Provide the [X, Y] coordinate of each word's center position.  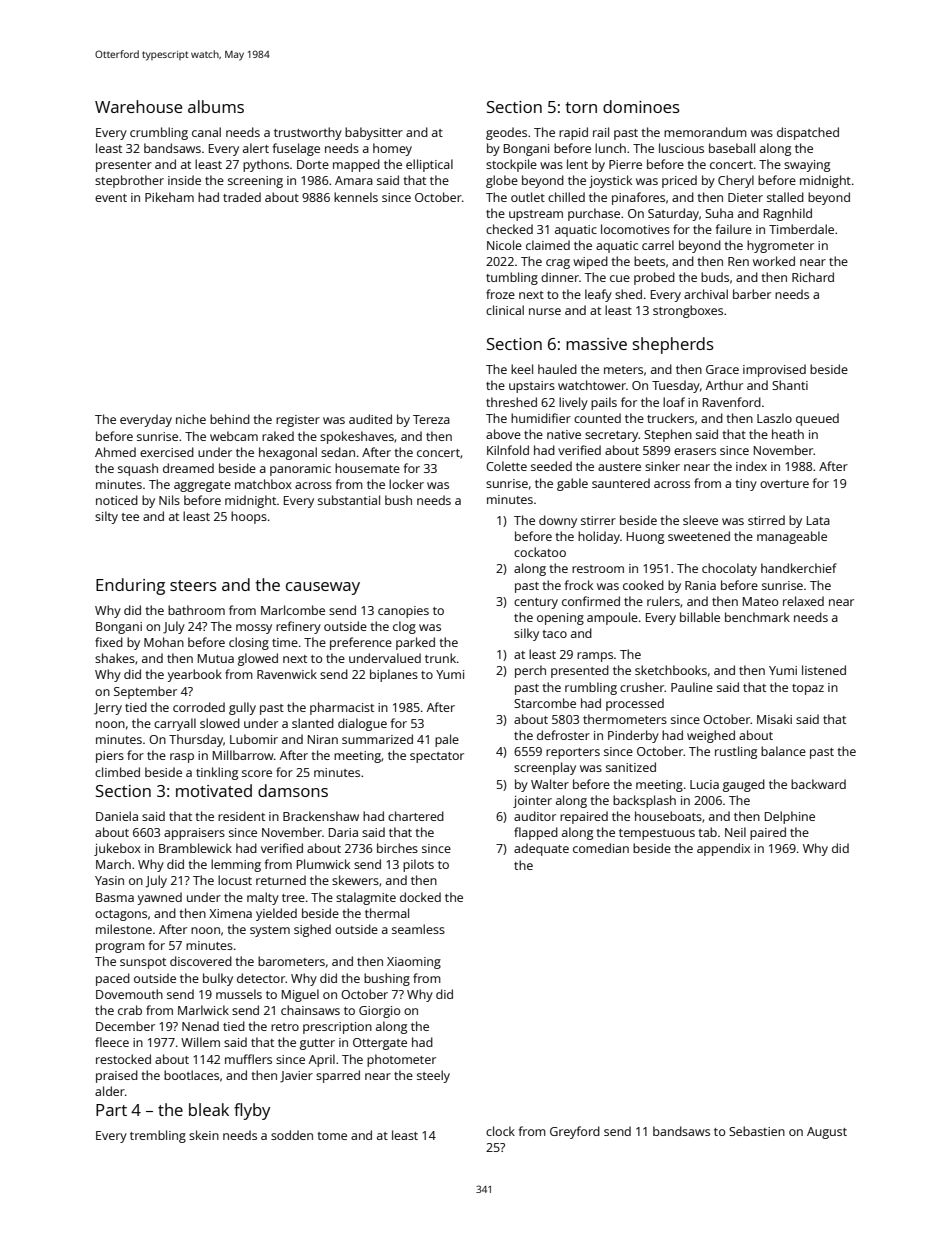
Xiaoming [414, 963]
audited [370, 419]
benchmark [757, 617]
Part [111, 1110]
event [111, 198]
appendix [723, 849]
